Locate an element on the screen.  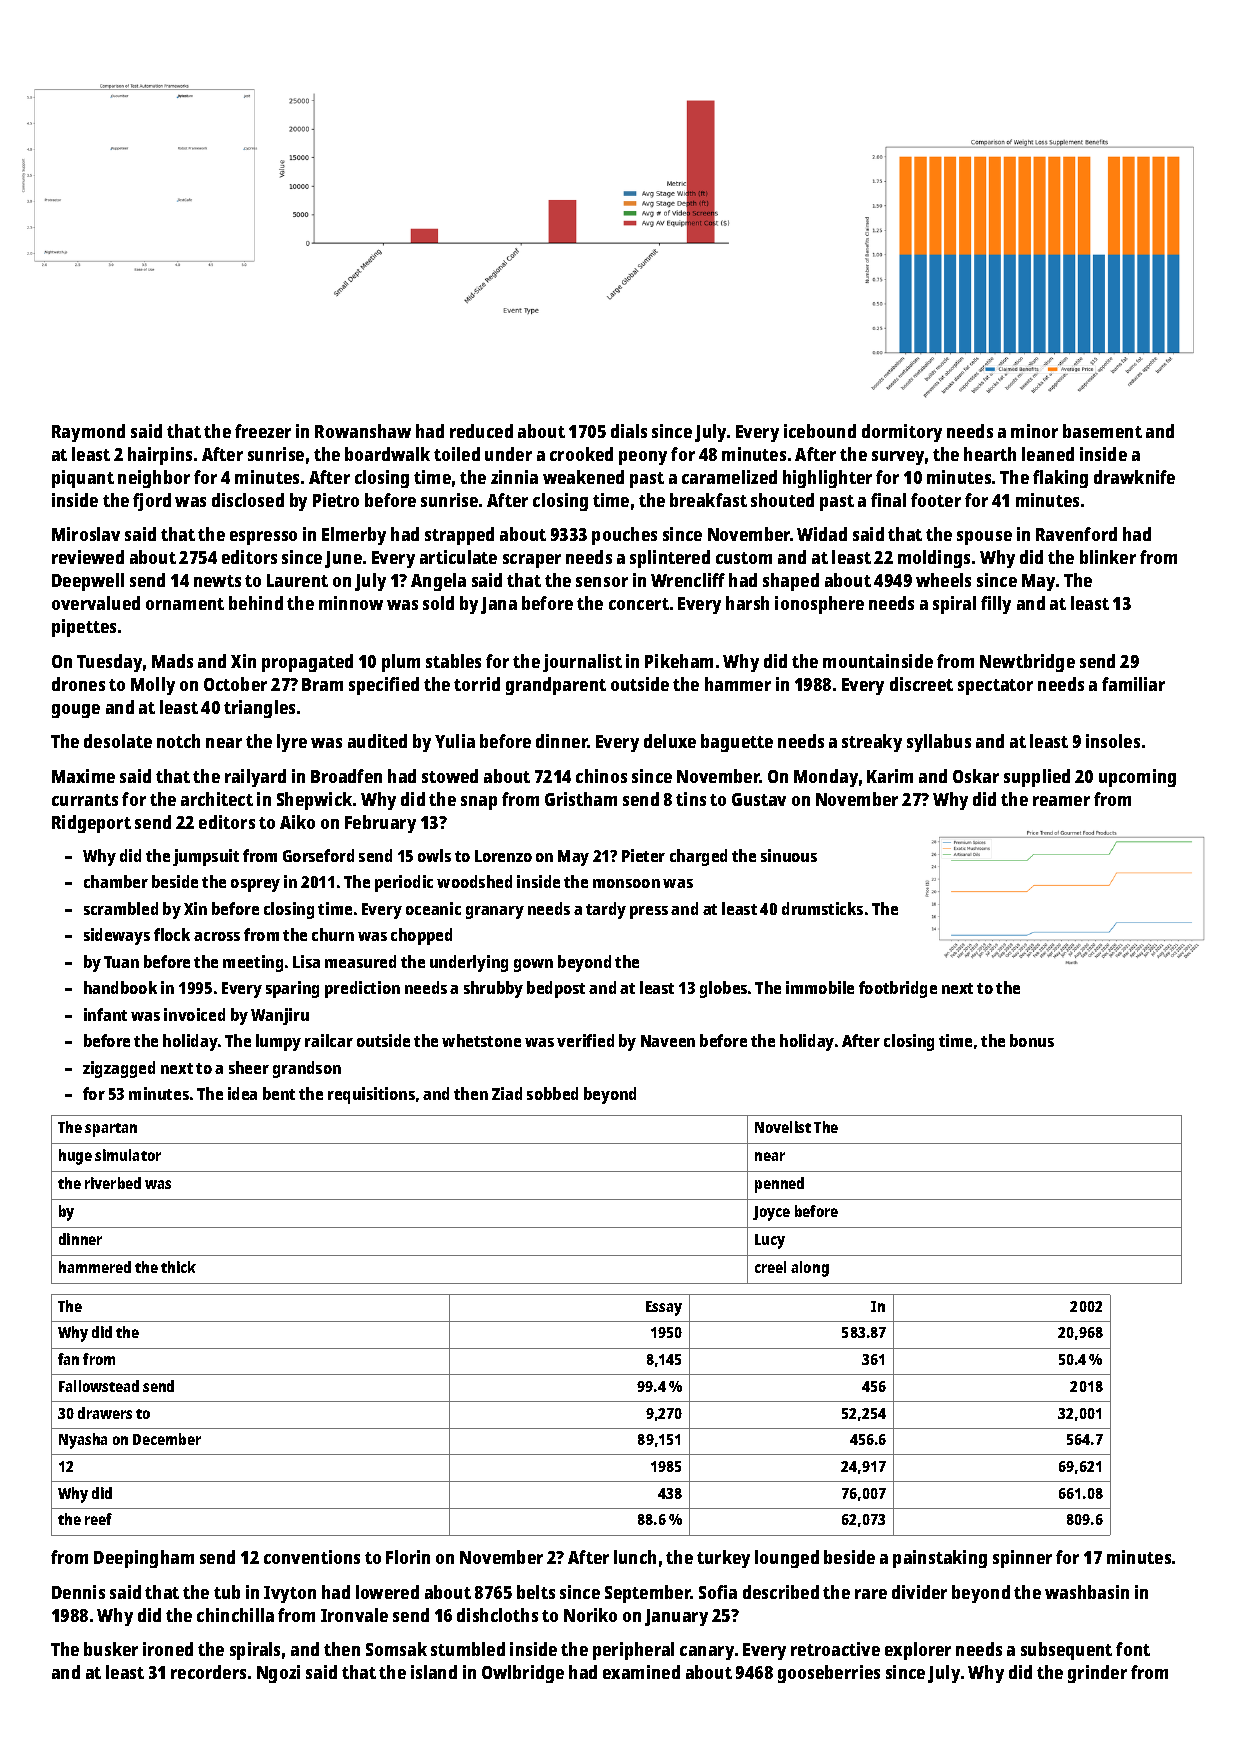
Essay is located at coordinates (664, 1308).
